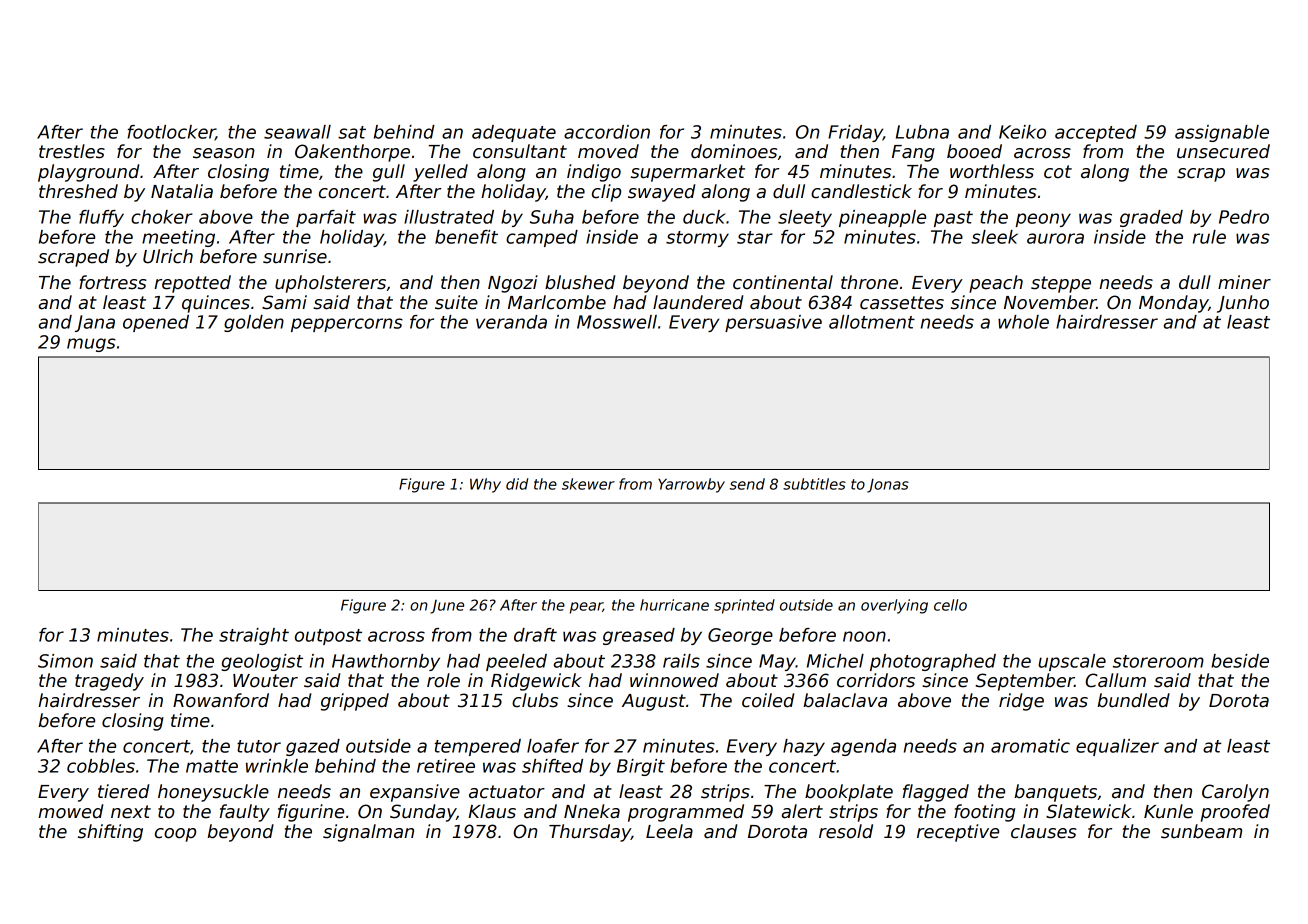 The width and height of the screenshot is (1308, 924). I want to click on sat, so click(352, 132).
